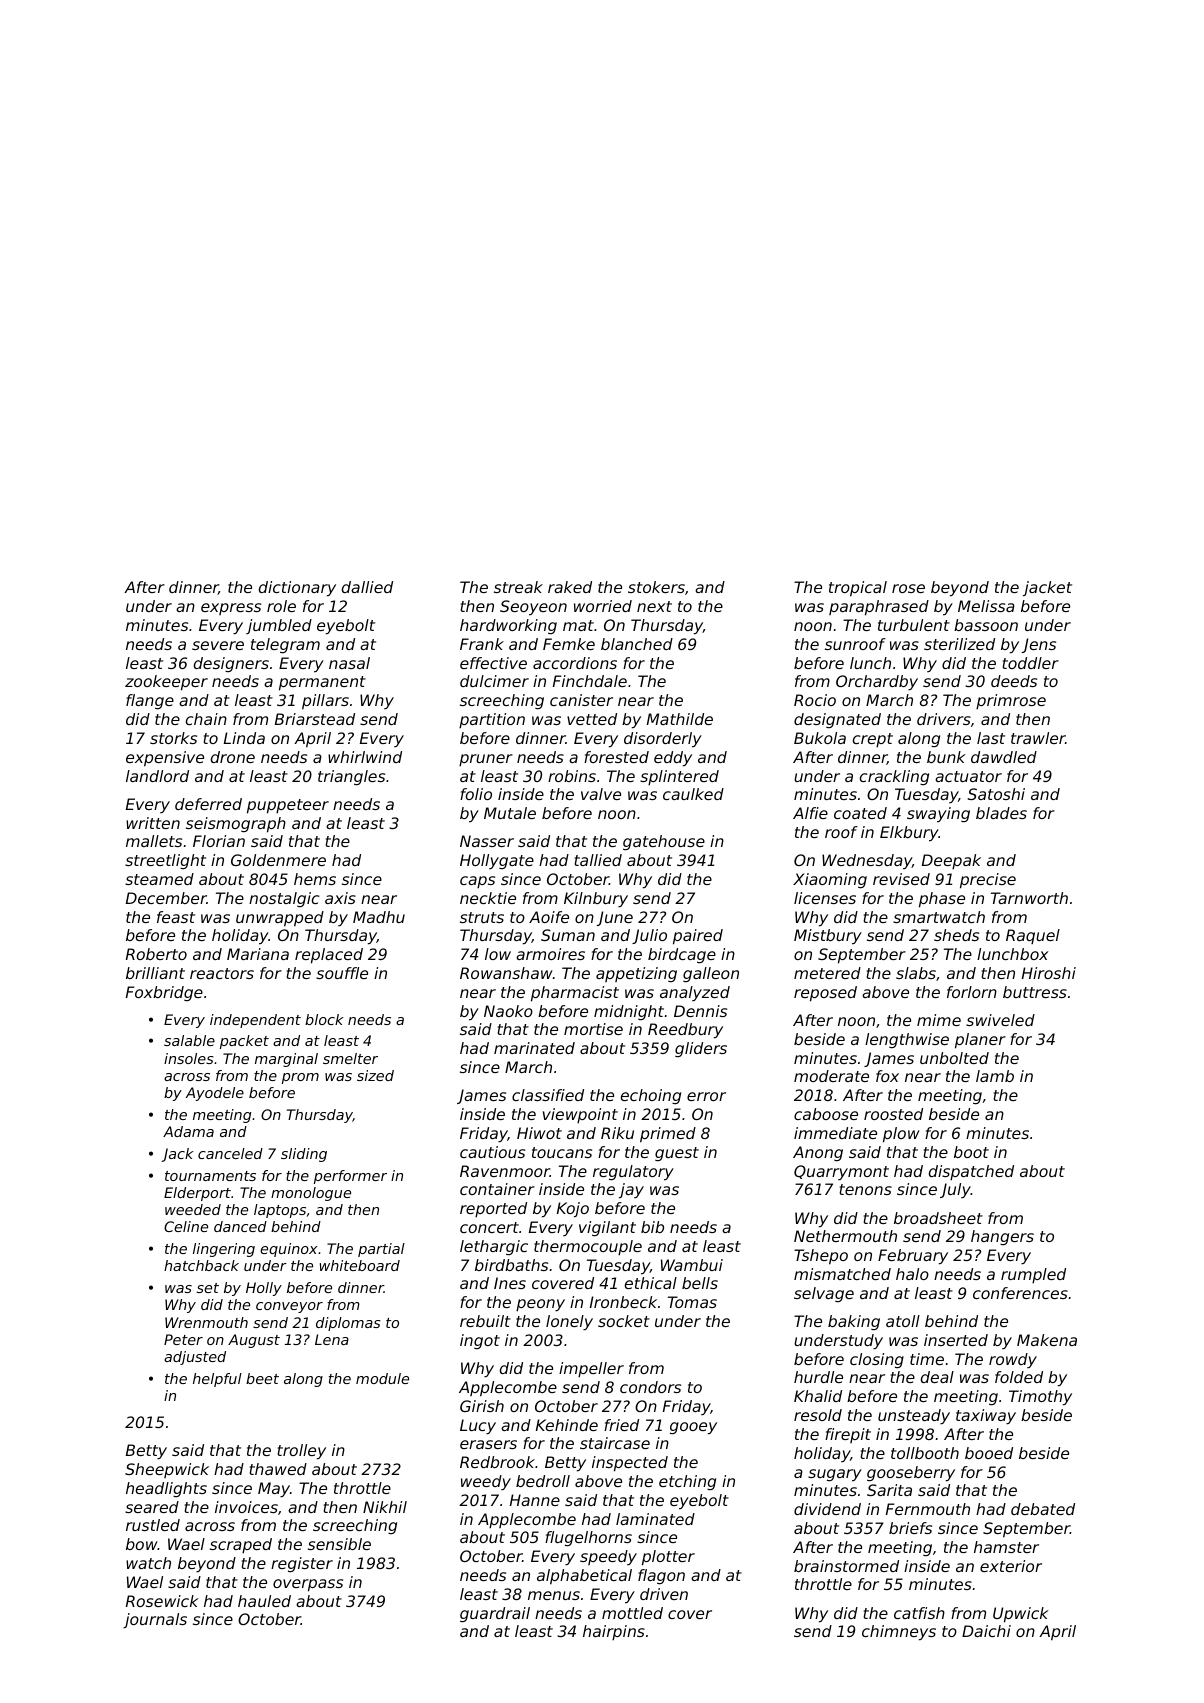 Image resolution: width=1204 pixels, height=1703 pixels. I want to click on hauled, so click(264, 1601).
